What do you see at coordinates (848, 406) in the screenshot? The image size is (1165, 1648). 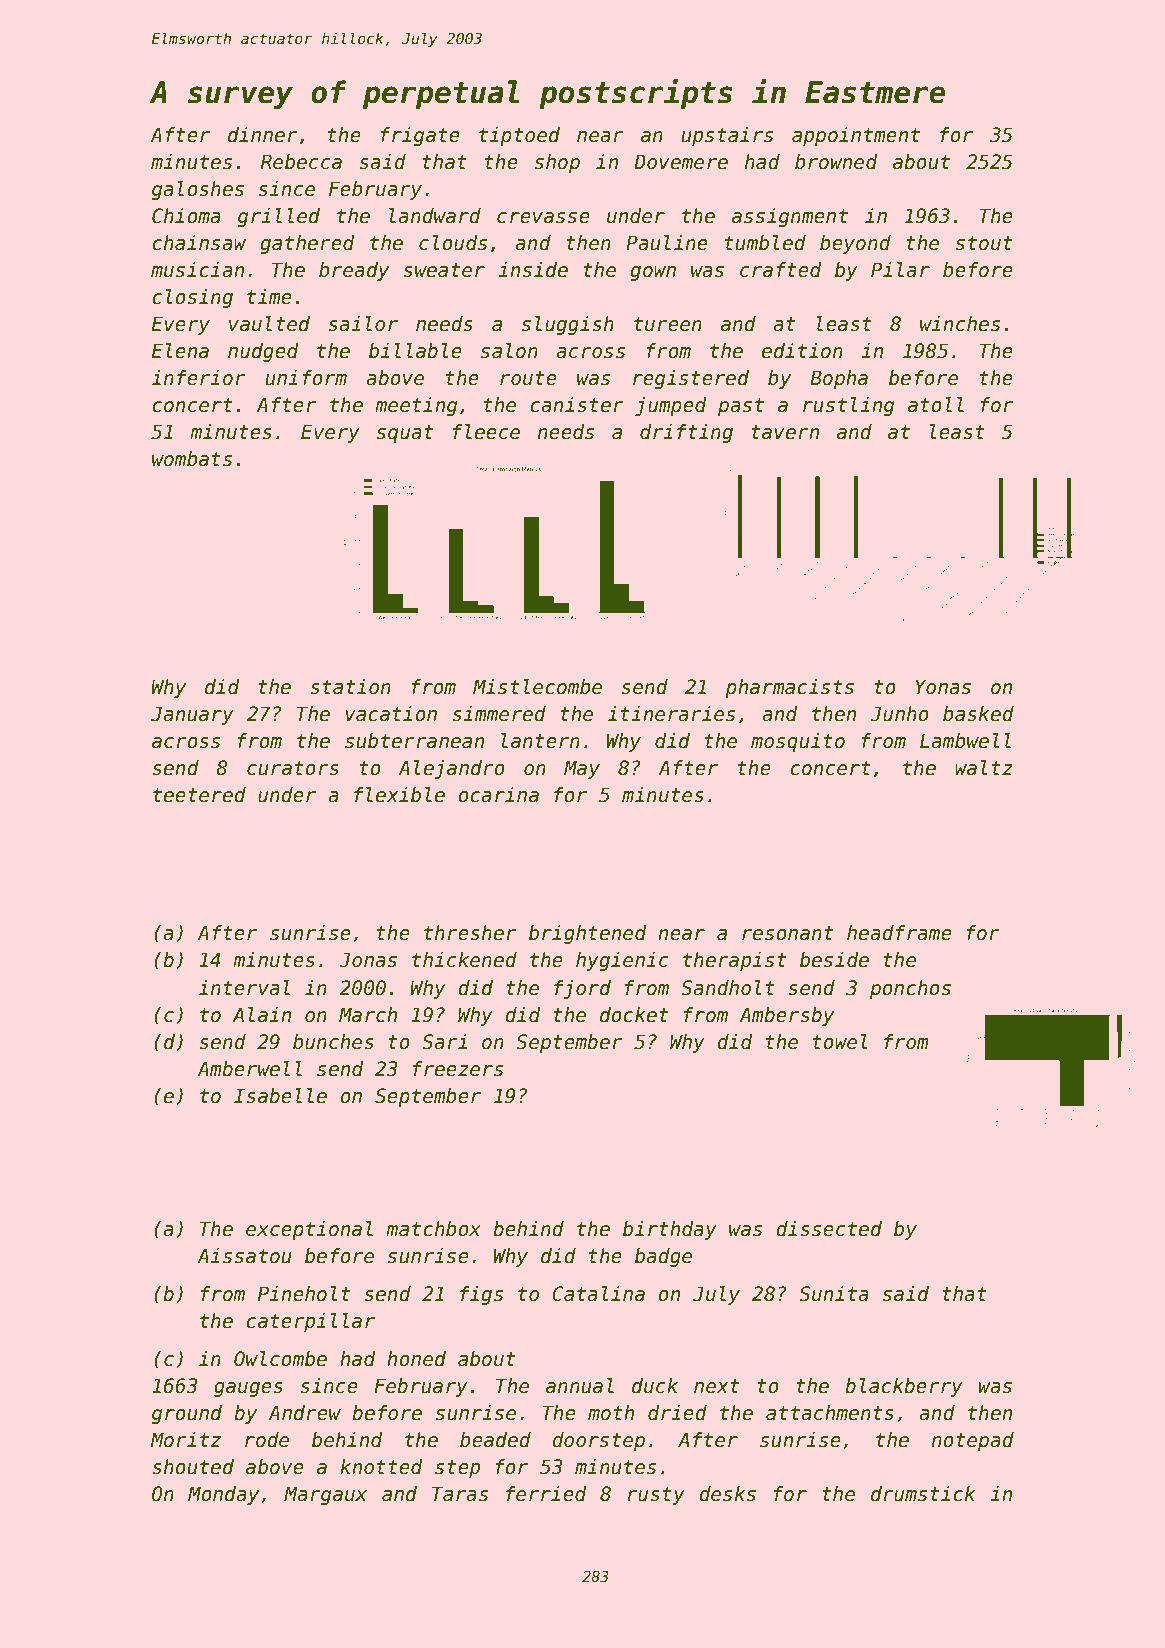 I see `rustling` at bounding box center [848, 406].
